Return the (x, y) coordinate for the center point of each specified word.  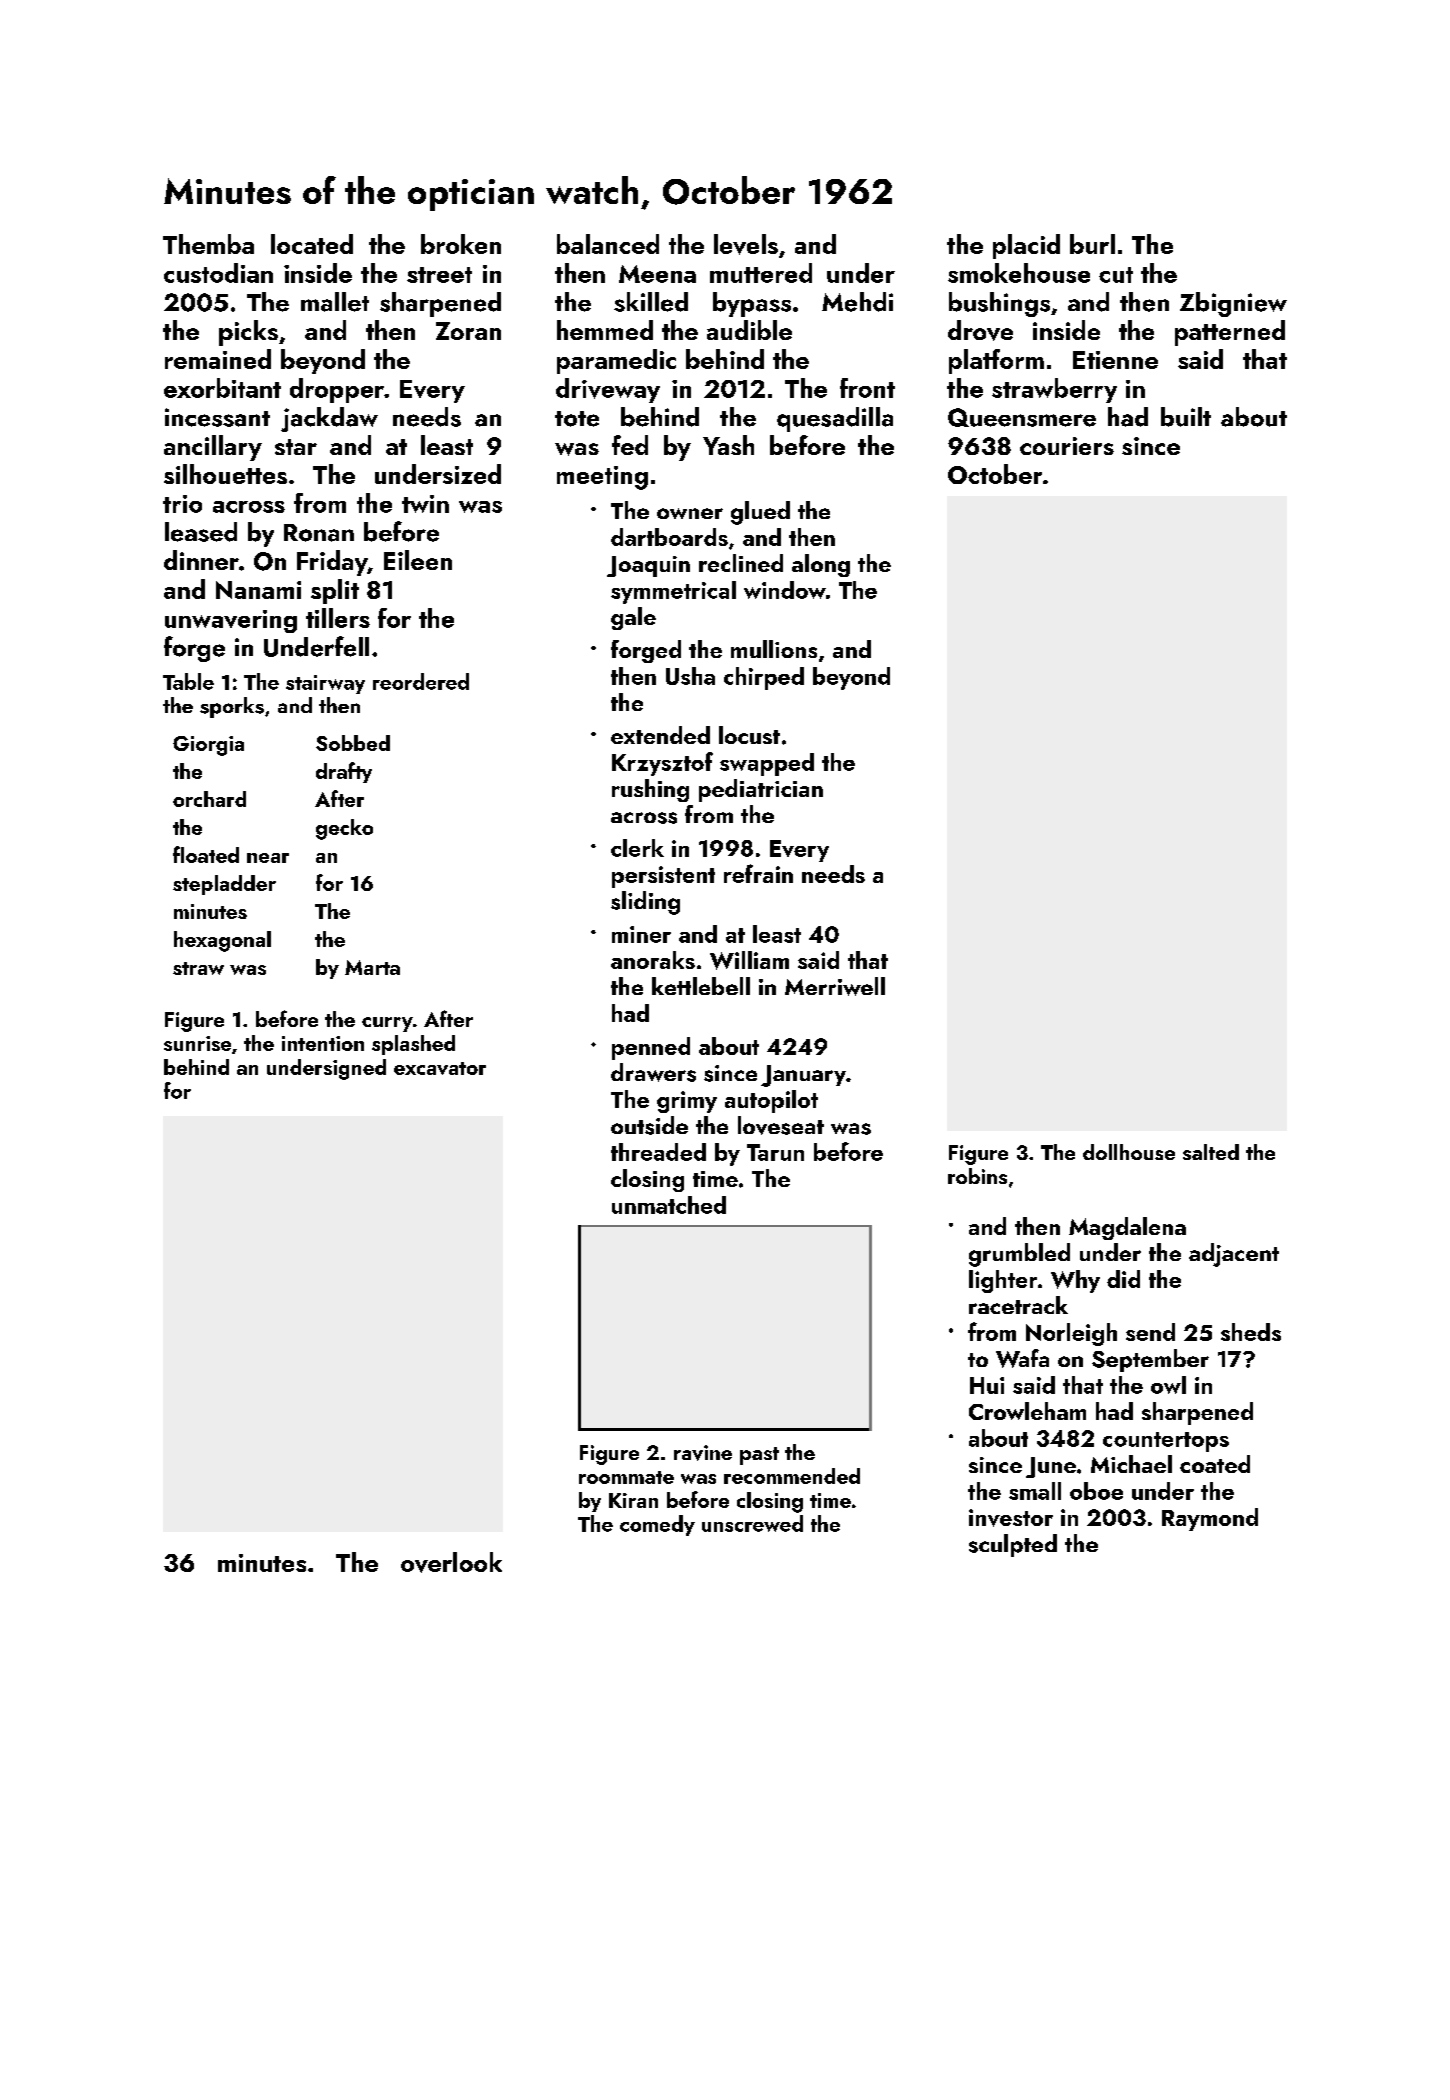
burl (1092, 244)
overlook (451, 1562)
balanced (608, 244)
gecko (344, 829)
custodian (218, 273)
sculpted (1013, 1545)
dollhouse (1129, 1152)
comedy (657, 1525)
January (803, 1076)
